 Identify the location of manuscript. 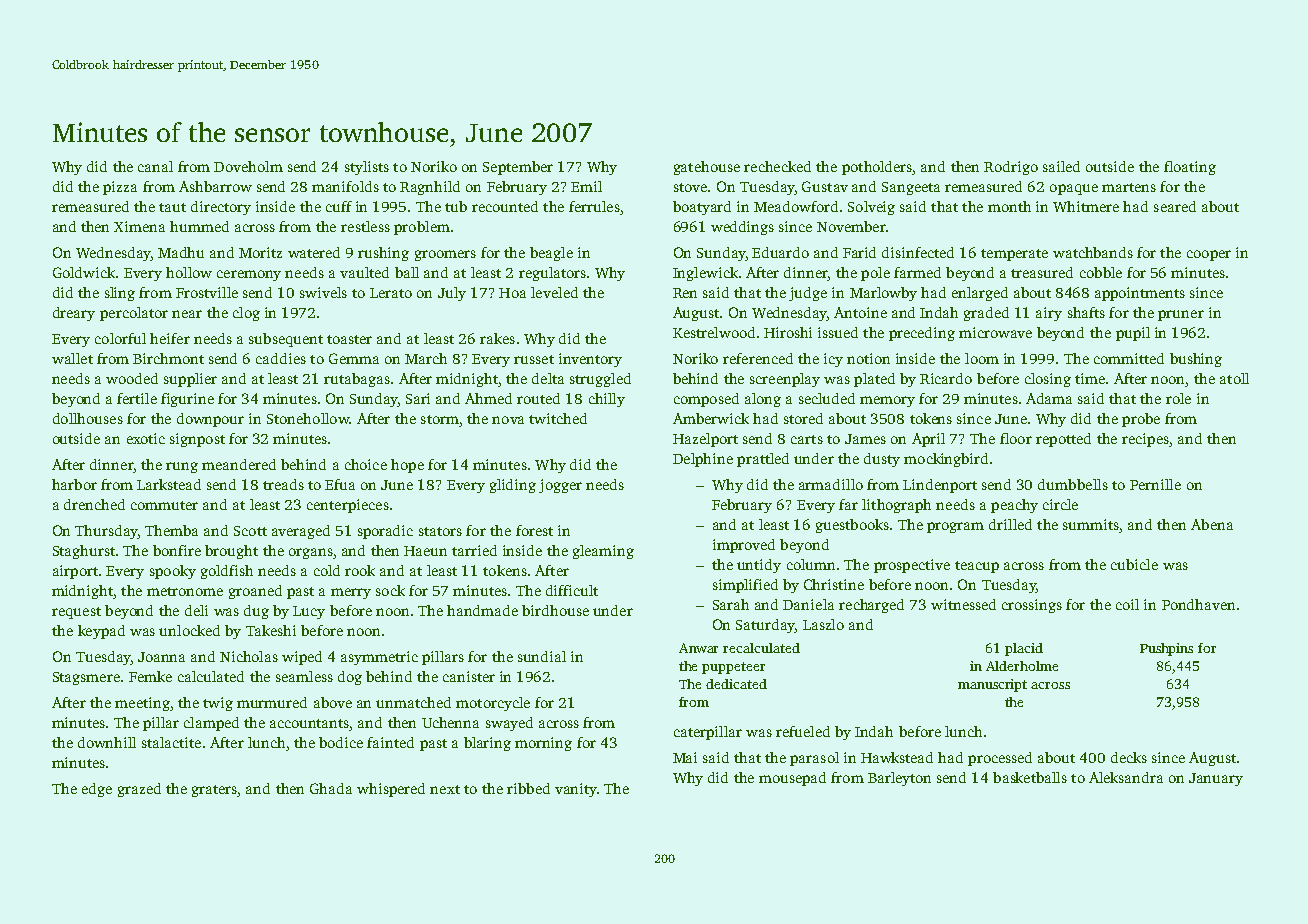
(992, 685).
